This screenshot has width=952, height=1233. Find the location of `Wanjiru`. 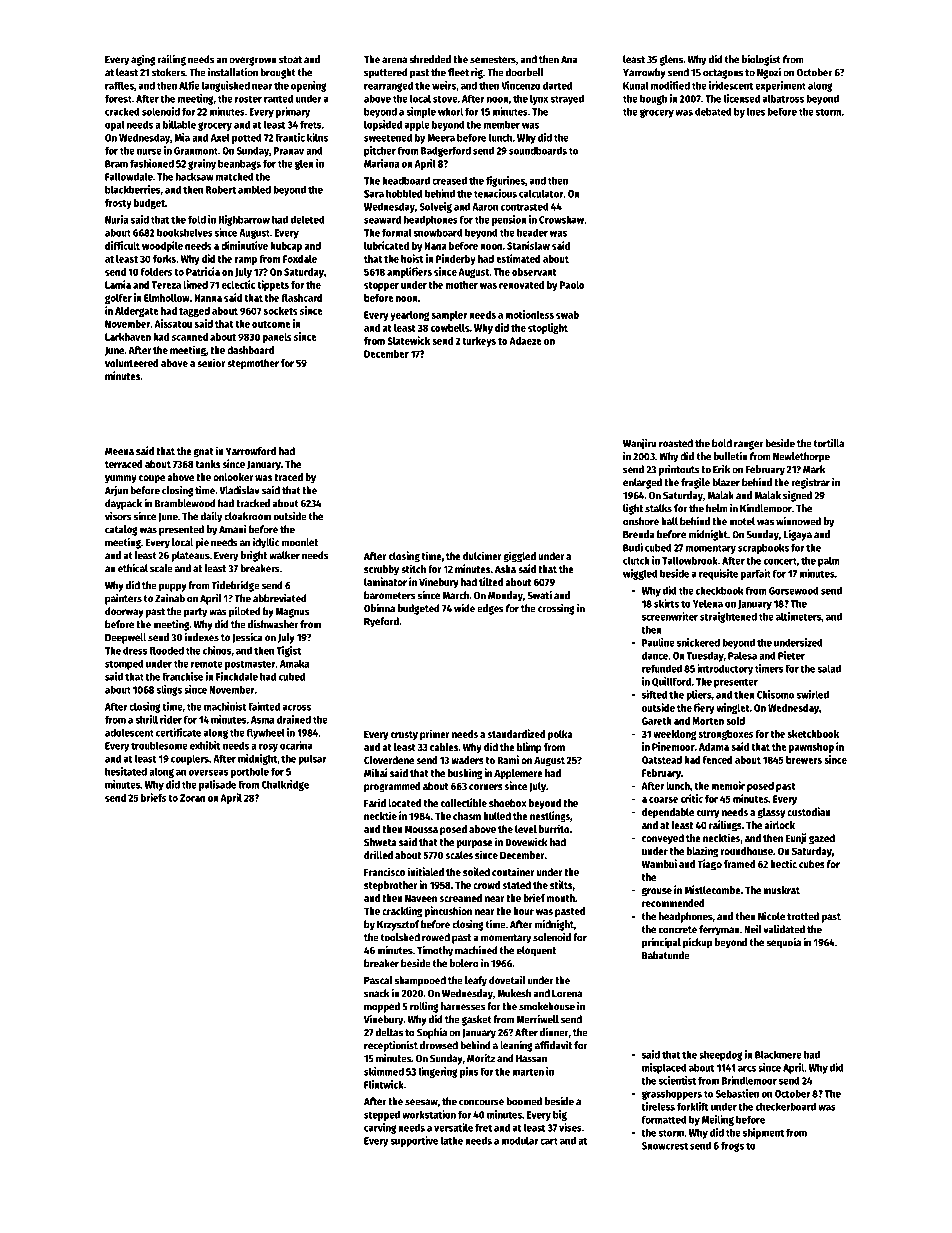

Wanjiru is located at coordinates (639, 444).
